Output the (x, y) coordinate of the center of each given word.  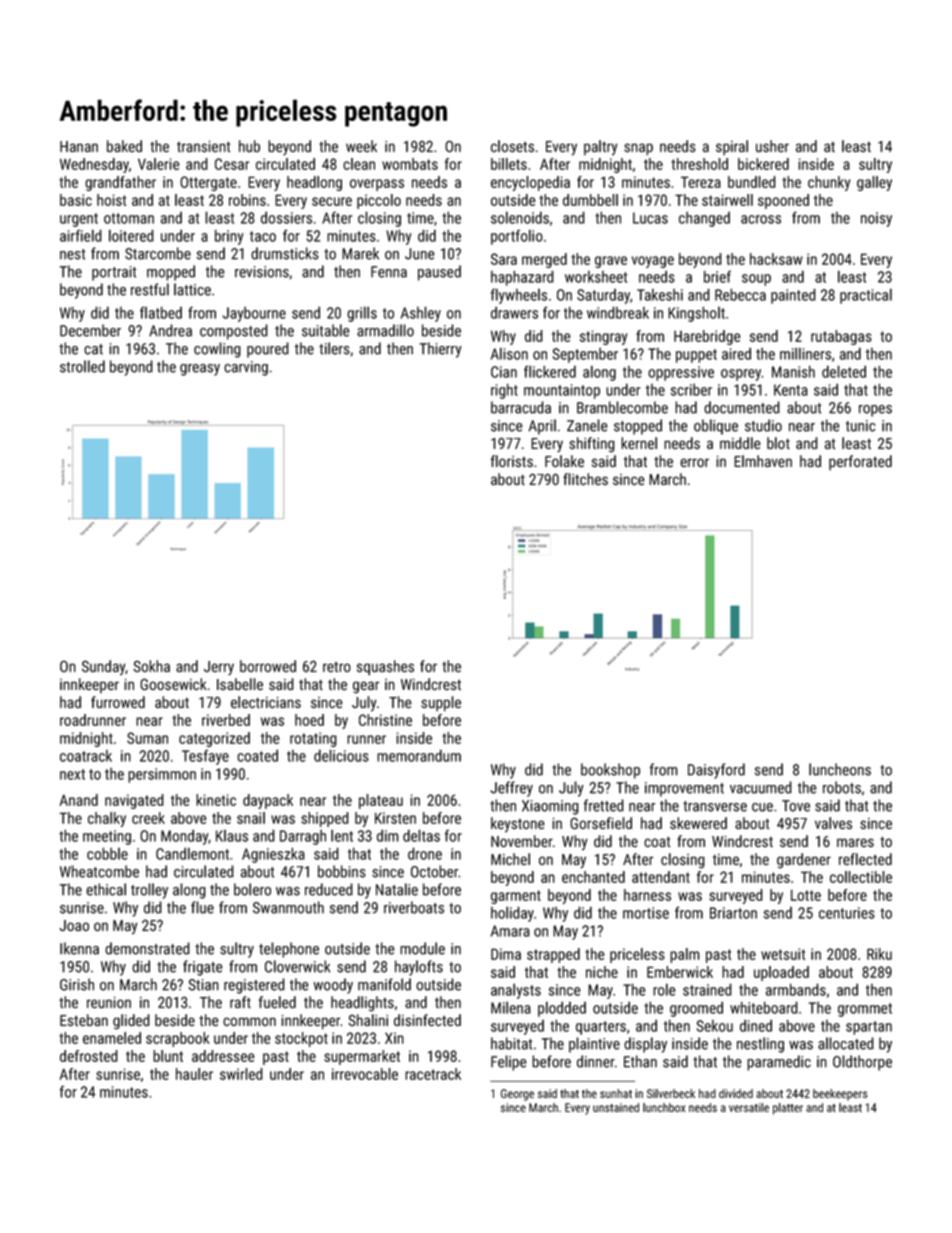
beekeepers (840, 1095)
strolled (82, 366)
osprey (741, 375)
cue (762, 807)
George (517, 1095)
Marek (360, 253)
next (72, 774)
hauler (194, 1074)
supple (441, 704)
